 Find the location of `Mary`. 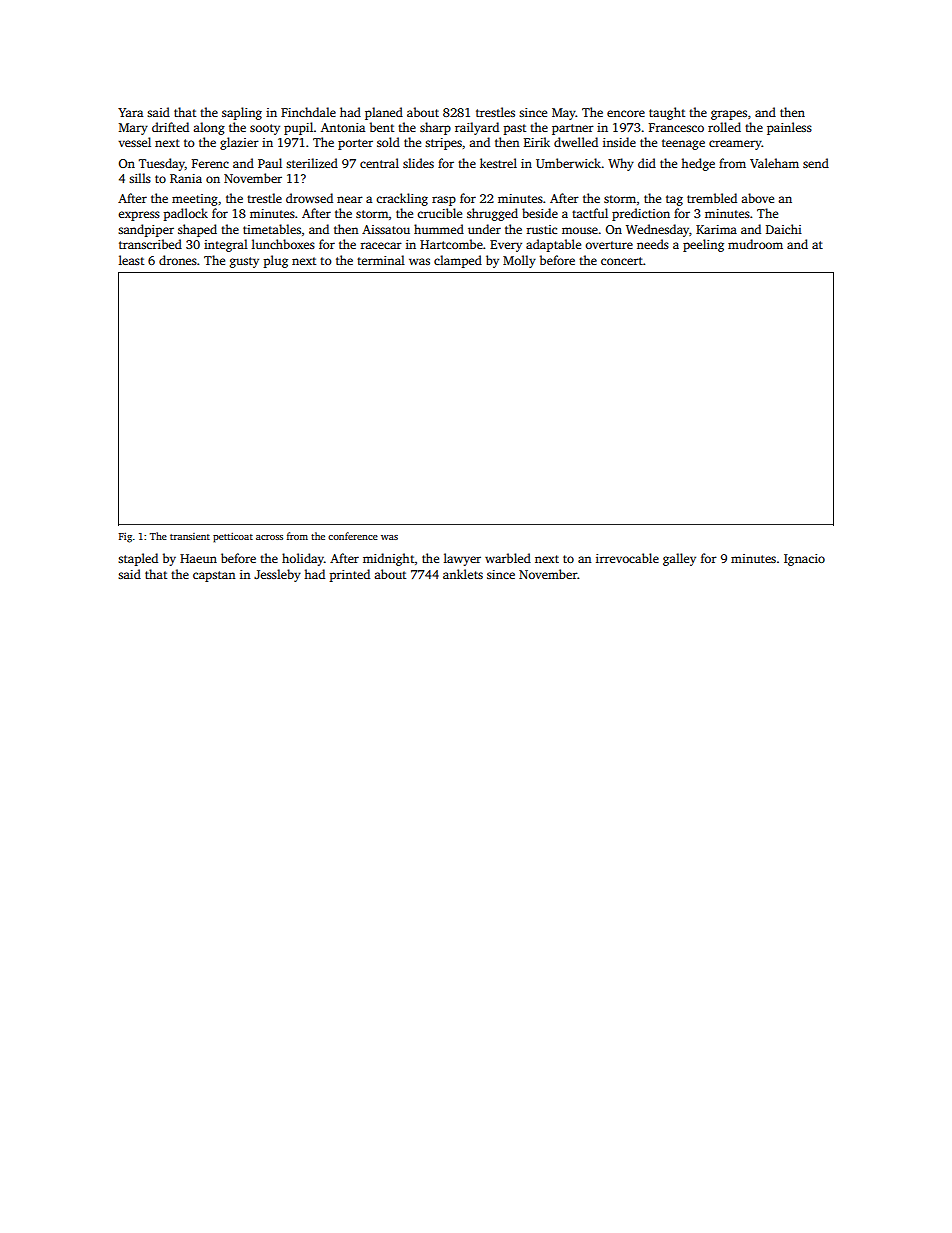

Mary is located at coordinates (133, 129).
